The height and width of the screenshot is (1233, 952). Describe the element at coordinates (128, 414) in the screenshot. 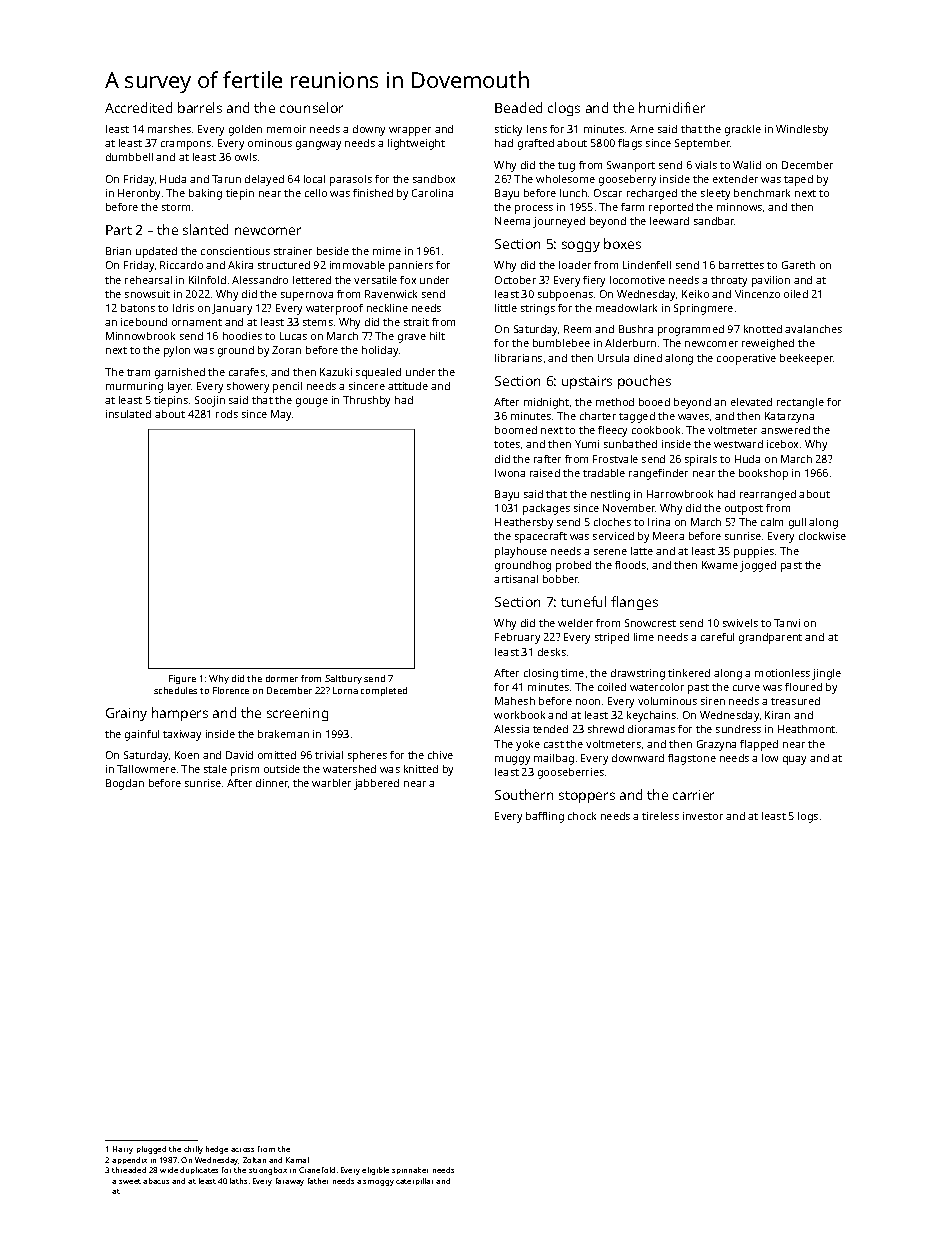

I see `insulated` at that location.
